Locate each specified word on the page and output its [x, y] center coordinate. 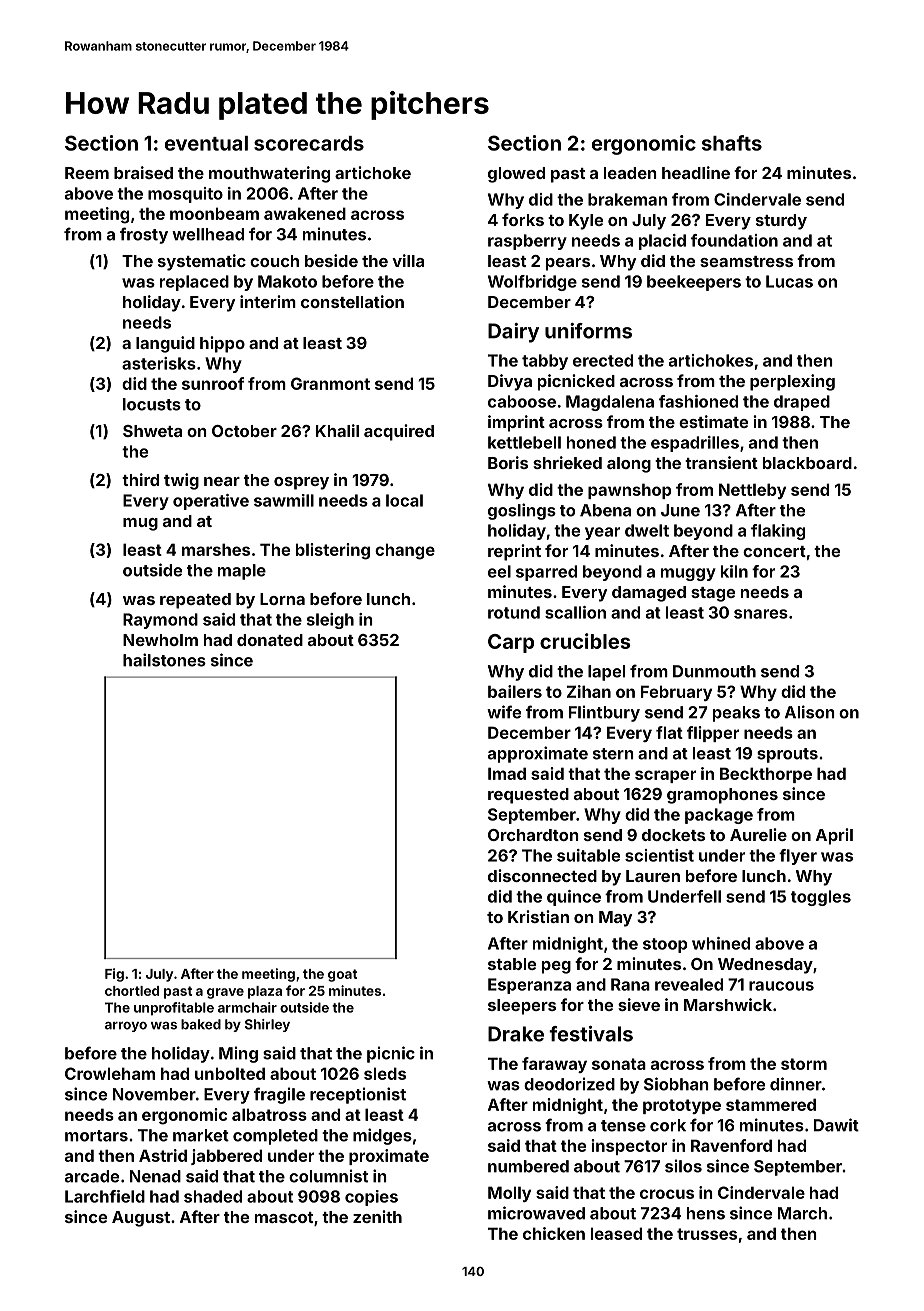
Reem [87, 173]
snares [761, 614]
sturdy [781, 222]
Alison [810, 712]
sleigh [330, 621]
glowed [516, 175]
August [141, 1219]
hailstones [164, 660]
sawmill [284, 500]
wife [504, 712]
